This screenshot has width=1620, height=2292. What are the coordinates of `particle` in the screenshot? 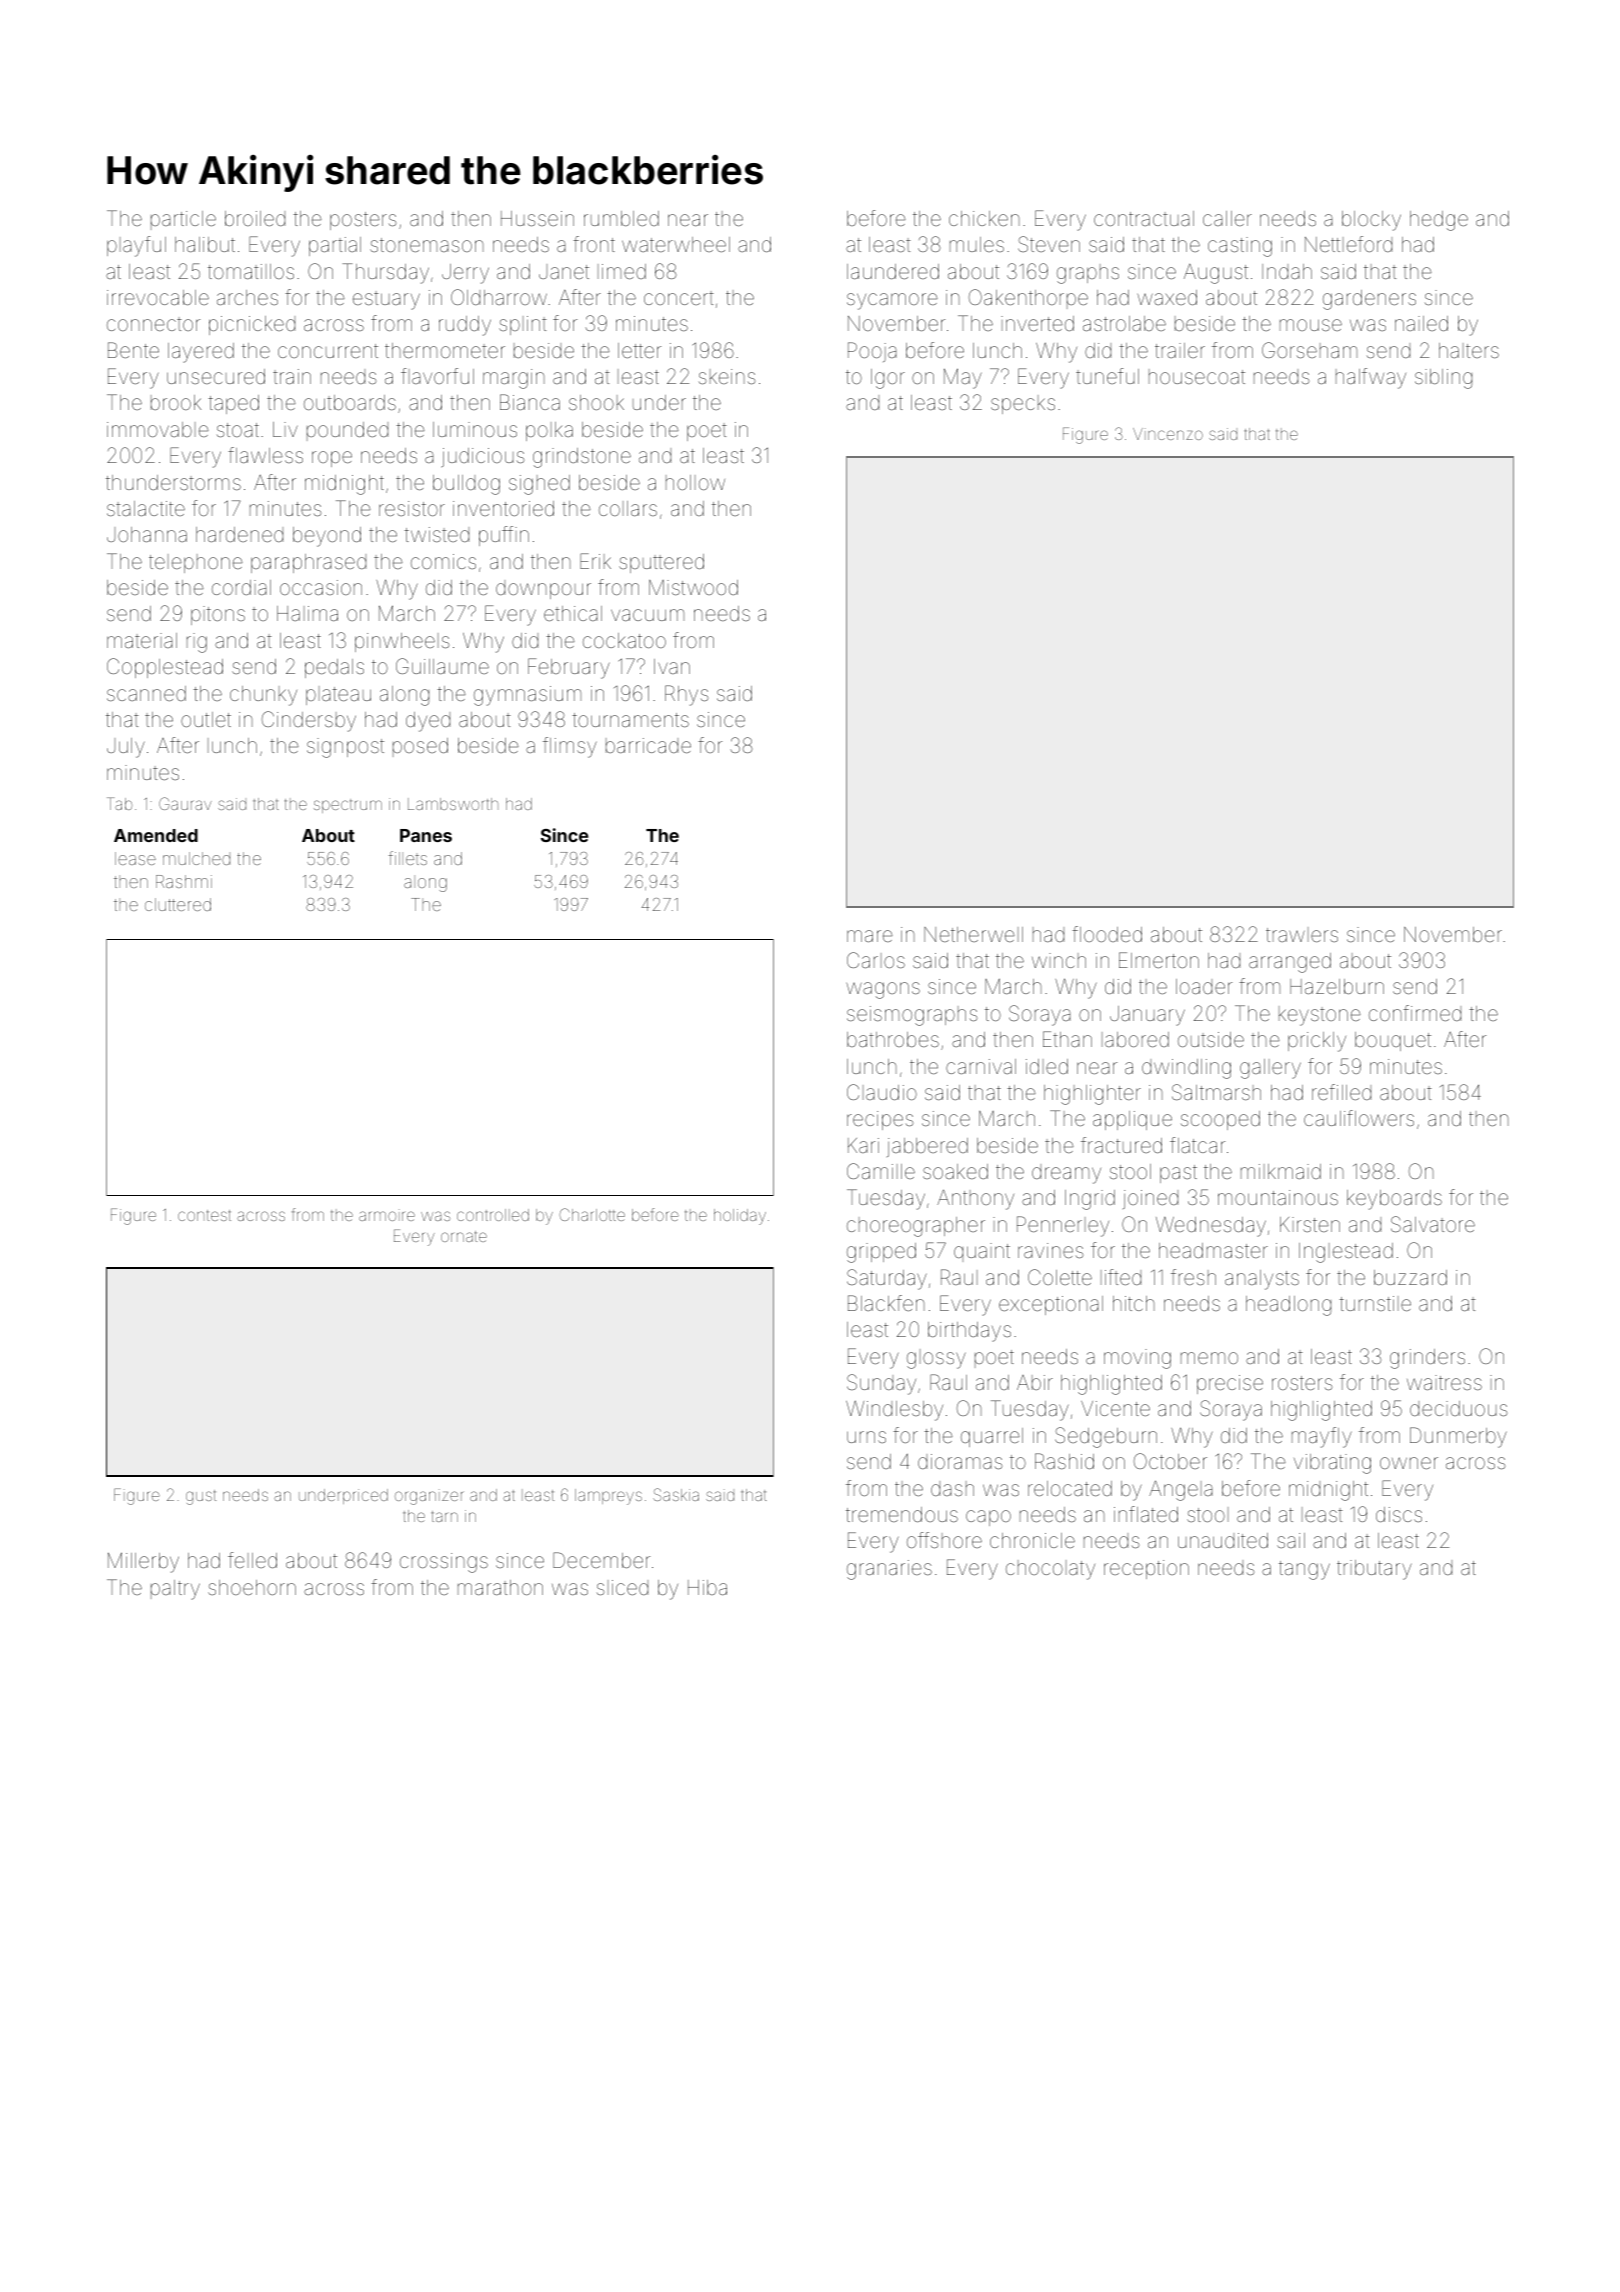 It's located at (183, 220).
